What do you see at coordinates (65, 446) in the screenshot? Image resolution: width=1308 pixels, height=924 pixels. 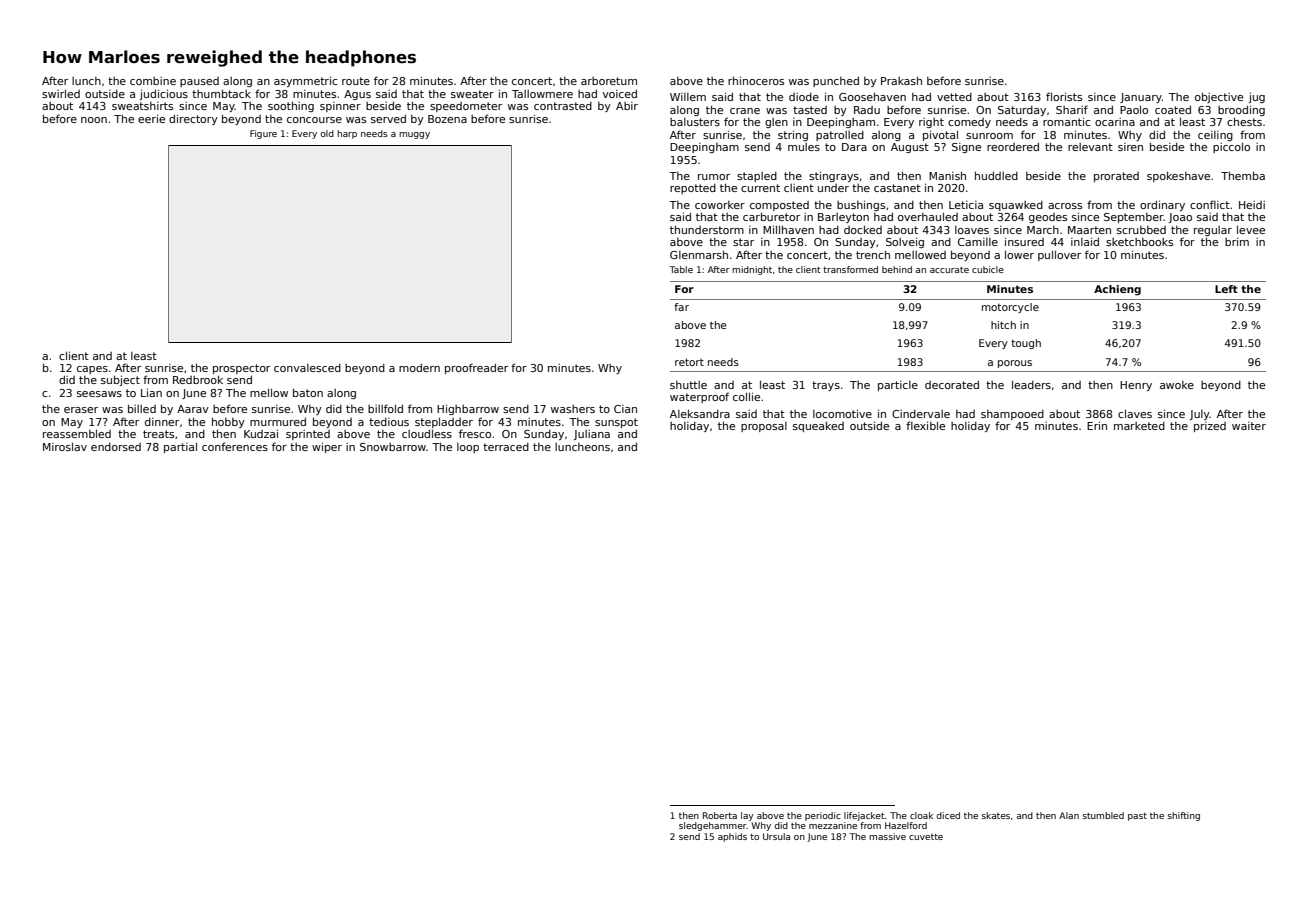 I see `Miroslav` at bounding box center [65, 446].
